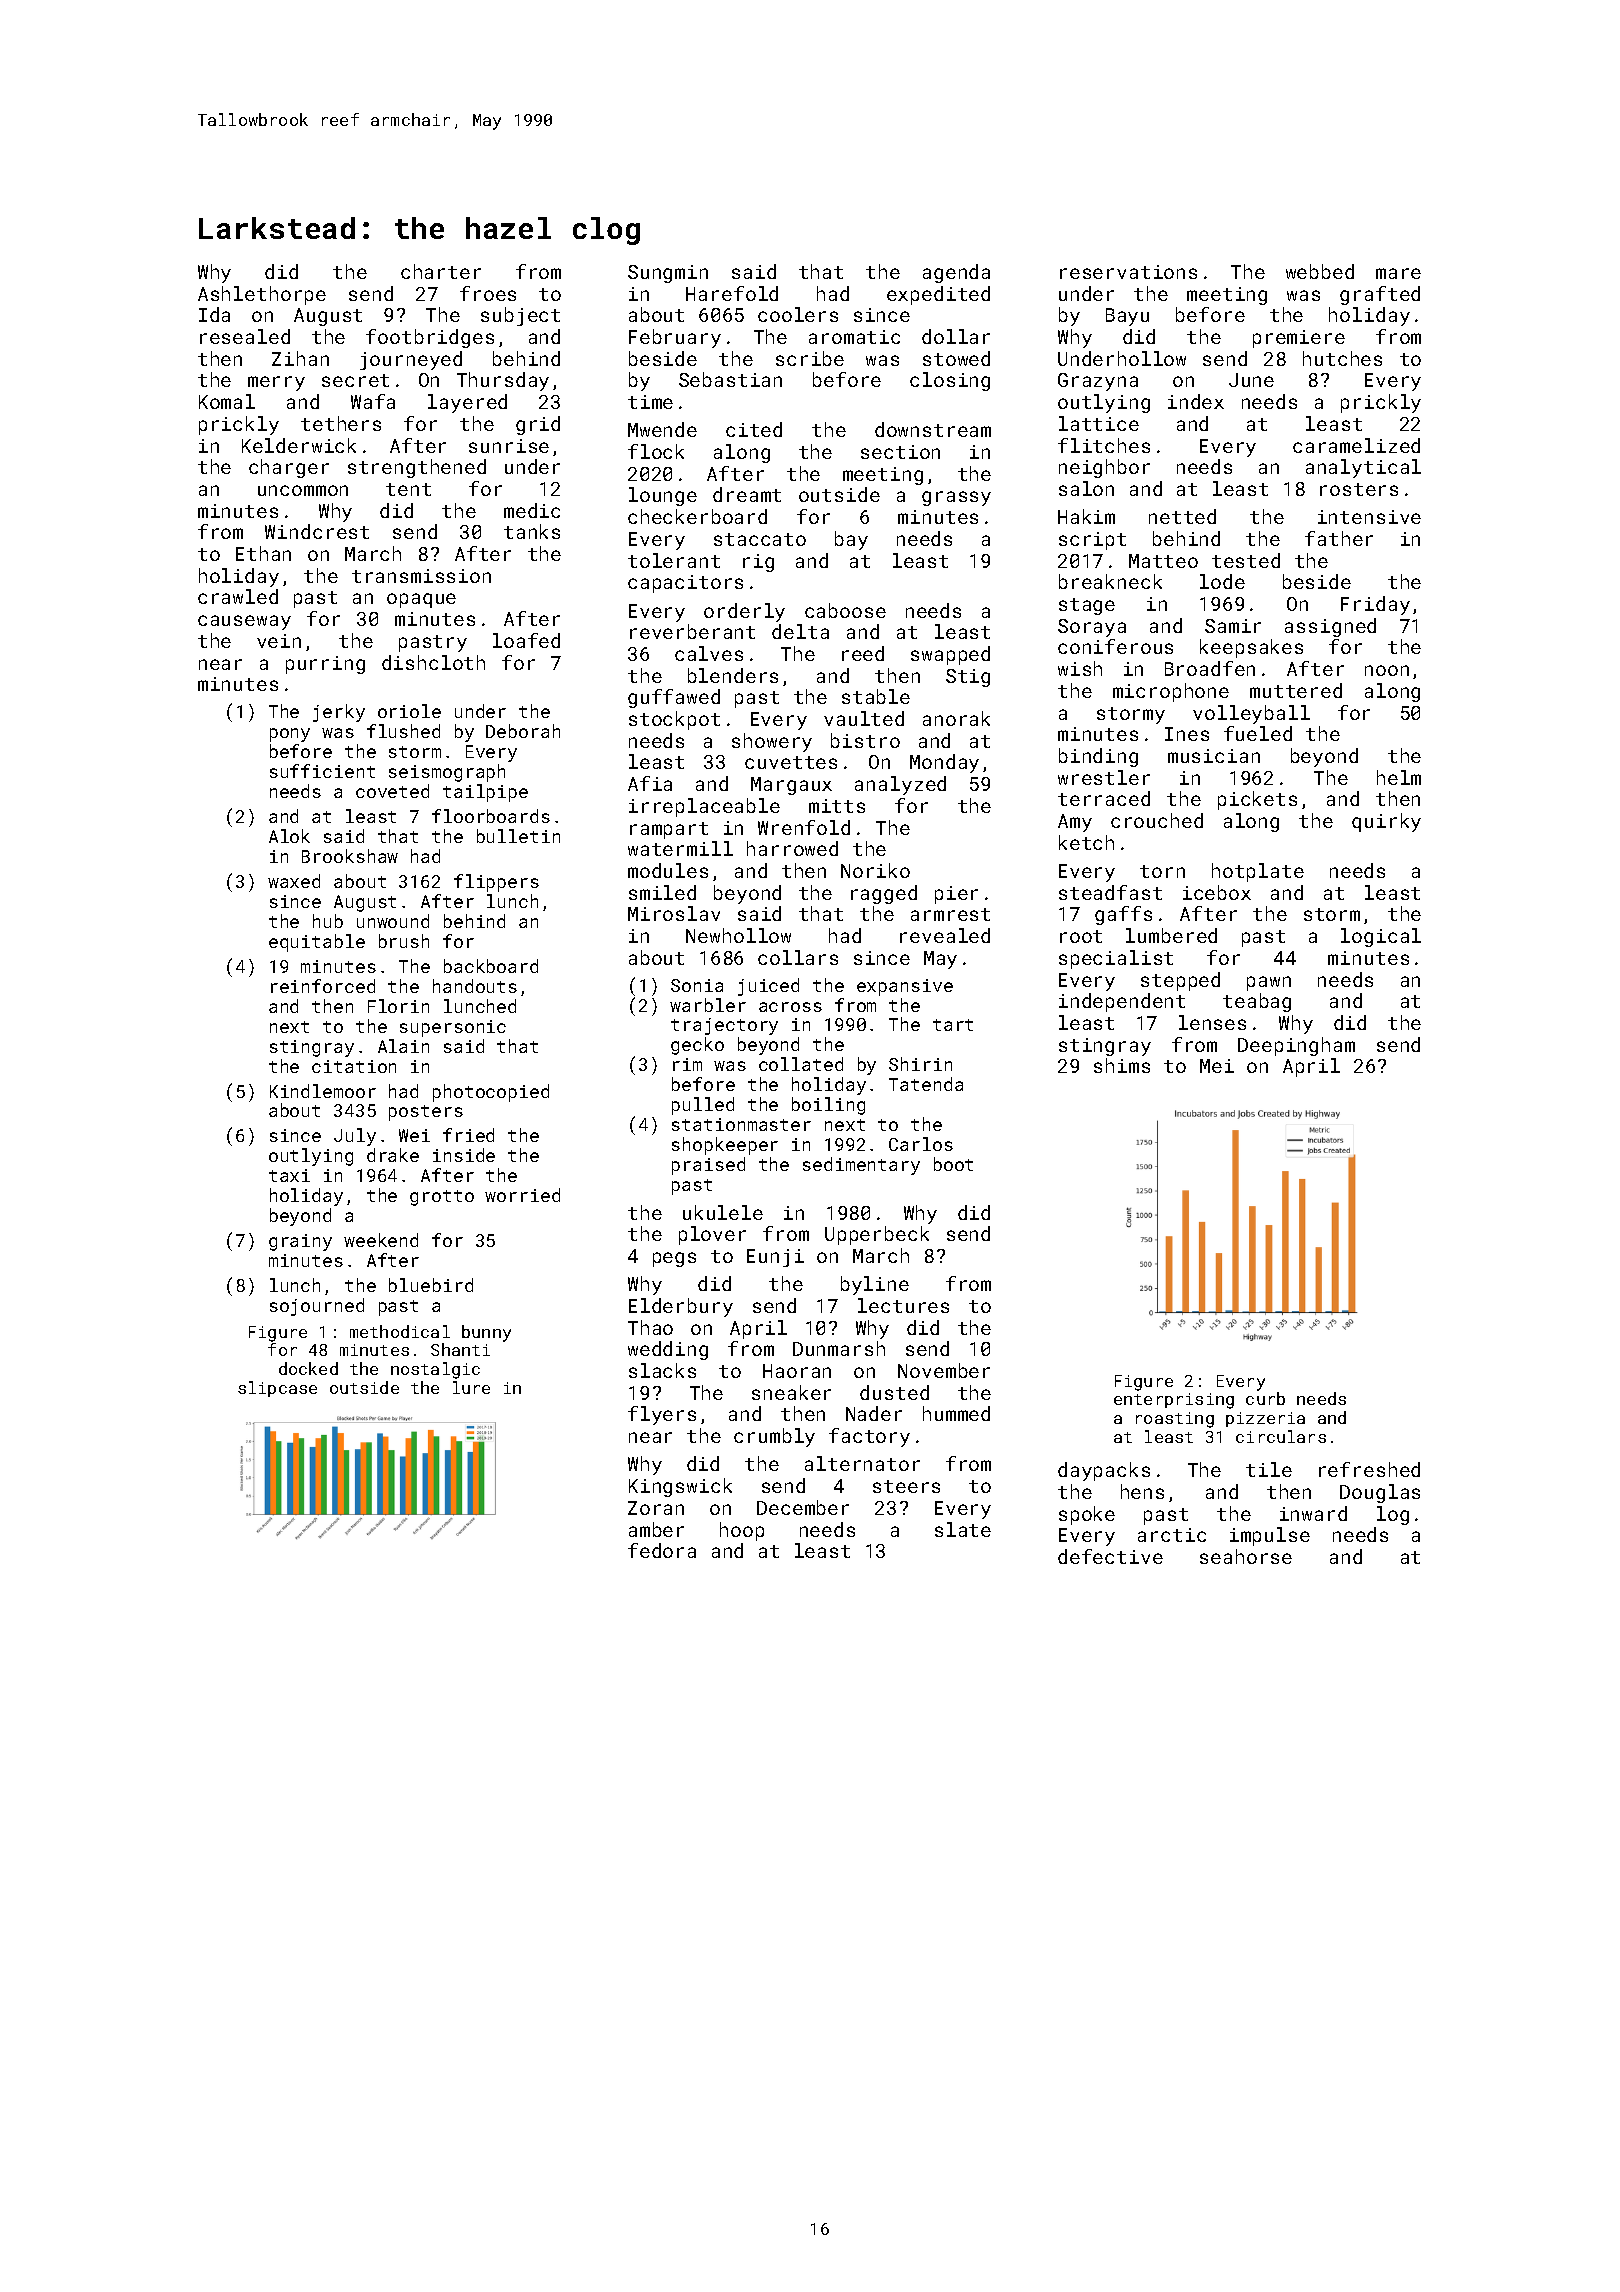  What do you see at coordinates (317, 943) in the page?
I see `equitable` at bounding box center [317, 943].
